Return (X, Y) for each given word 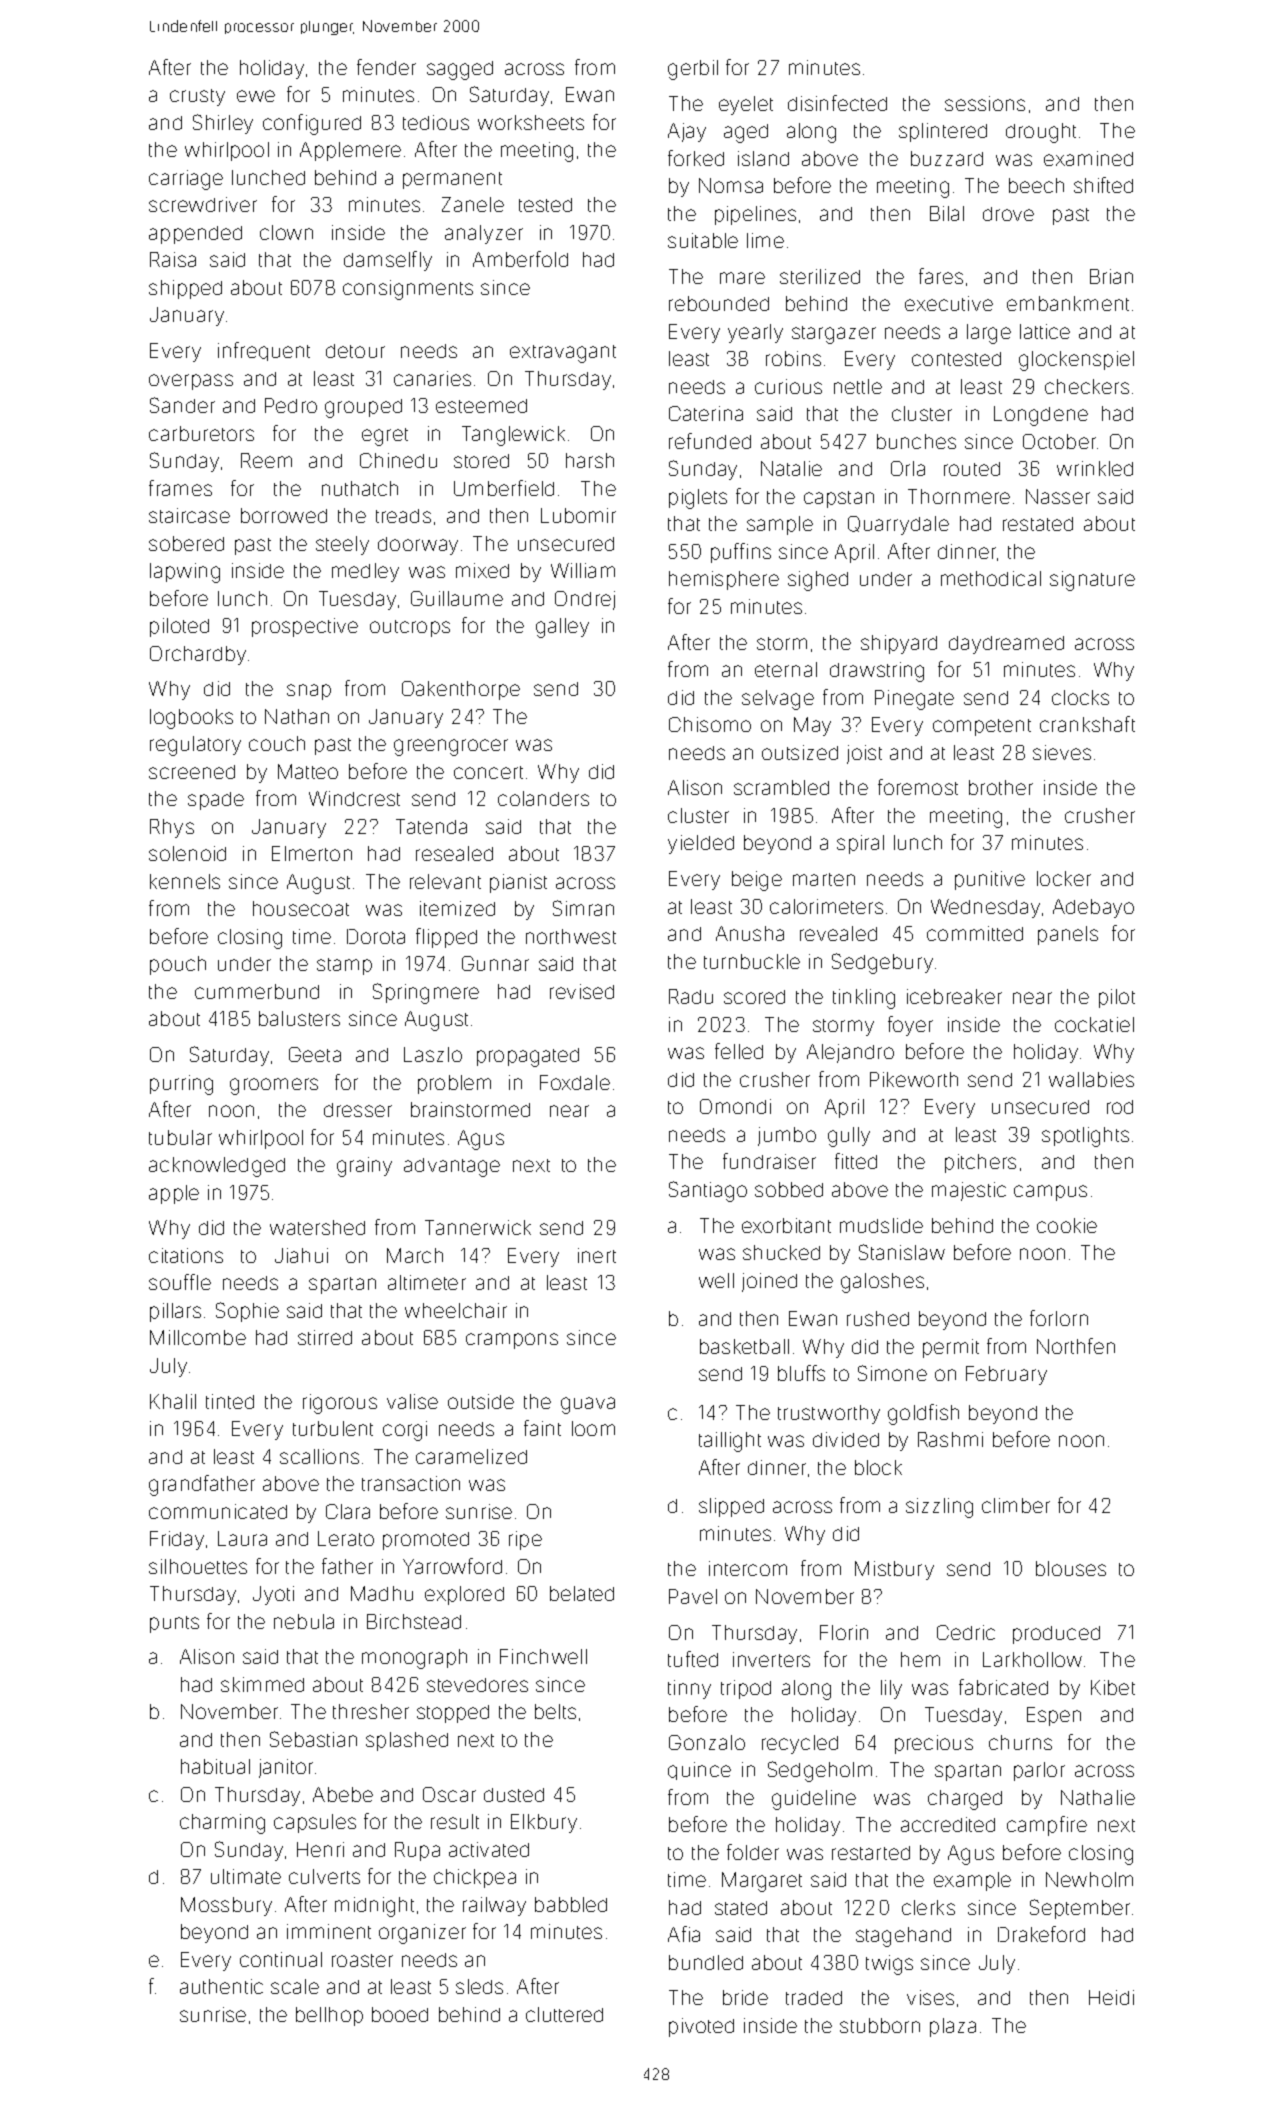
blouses (1071, 1568)
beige (757, 881)
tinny (689, 1689)
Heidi (1111, 1997)
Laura (242, 1538)
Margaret (762, 1882)
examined (1088, 158)
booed (400, 2014)
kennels (185, 881)
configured (312, 124)
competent (982, 727)
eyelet (746, 105)
